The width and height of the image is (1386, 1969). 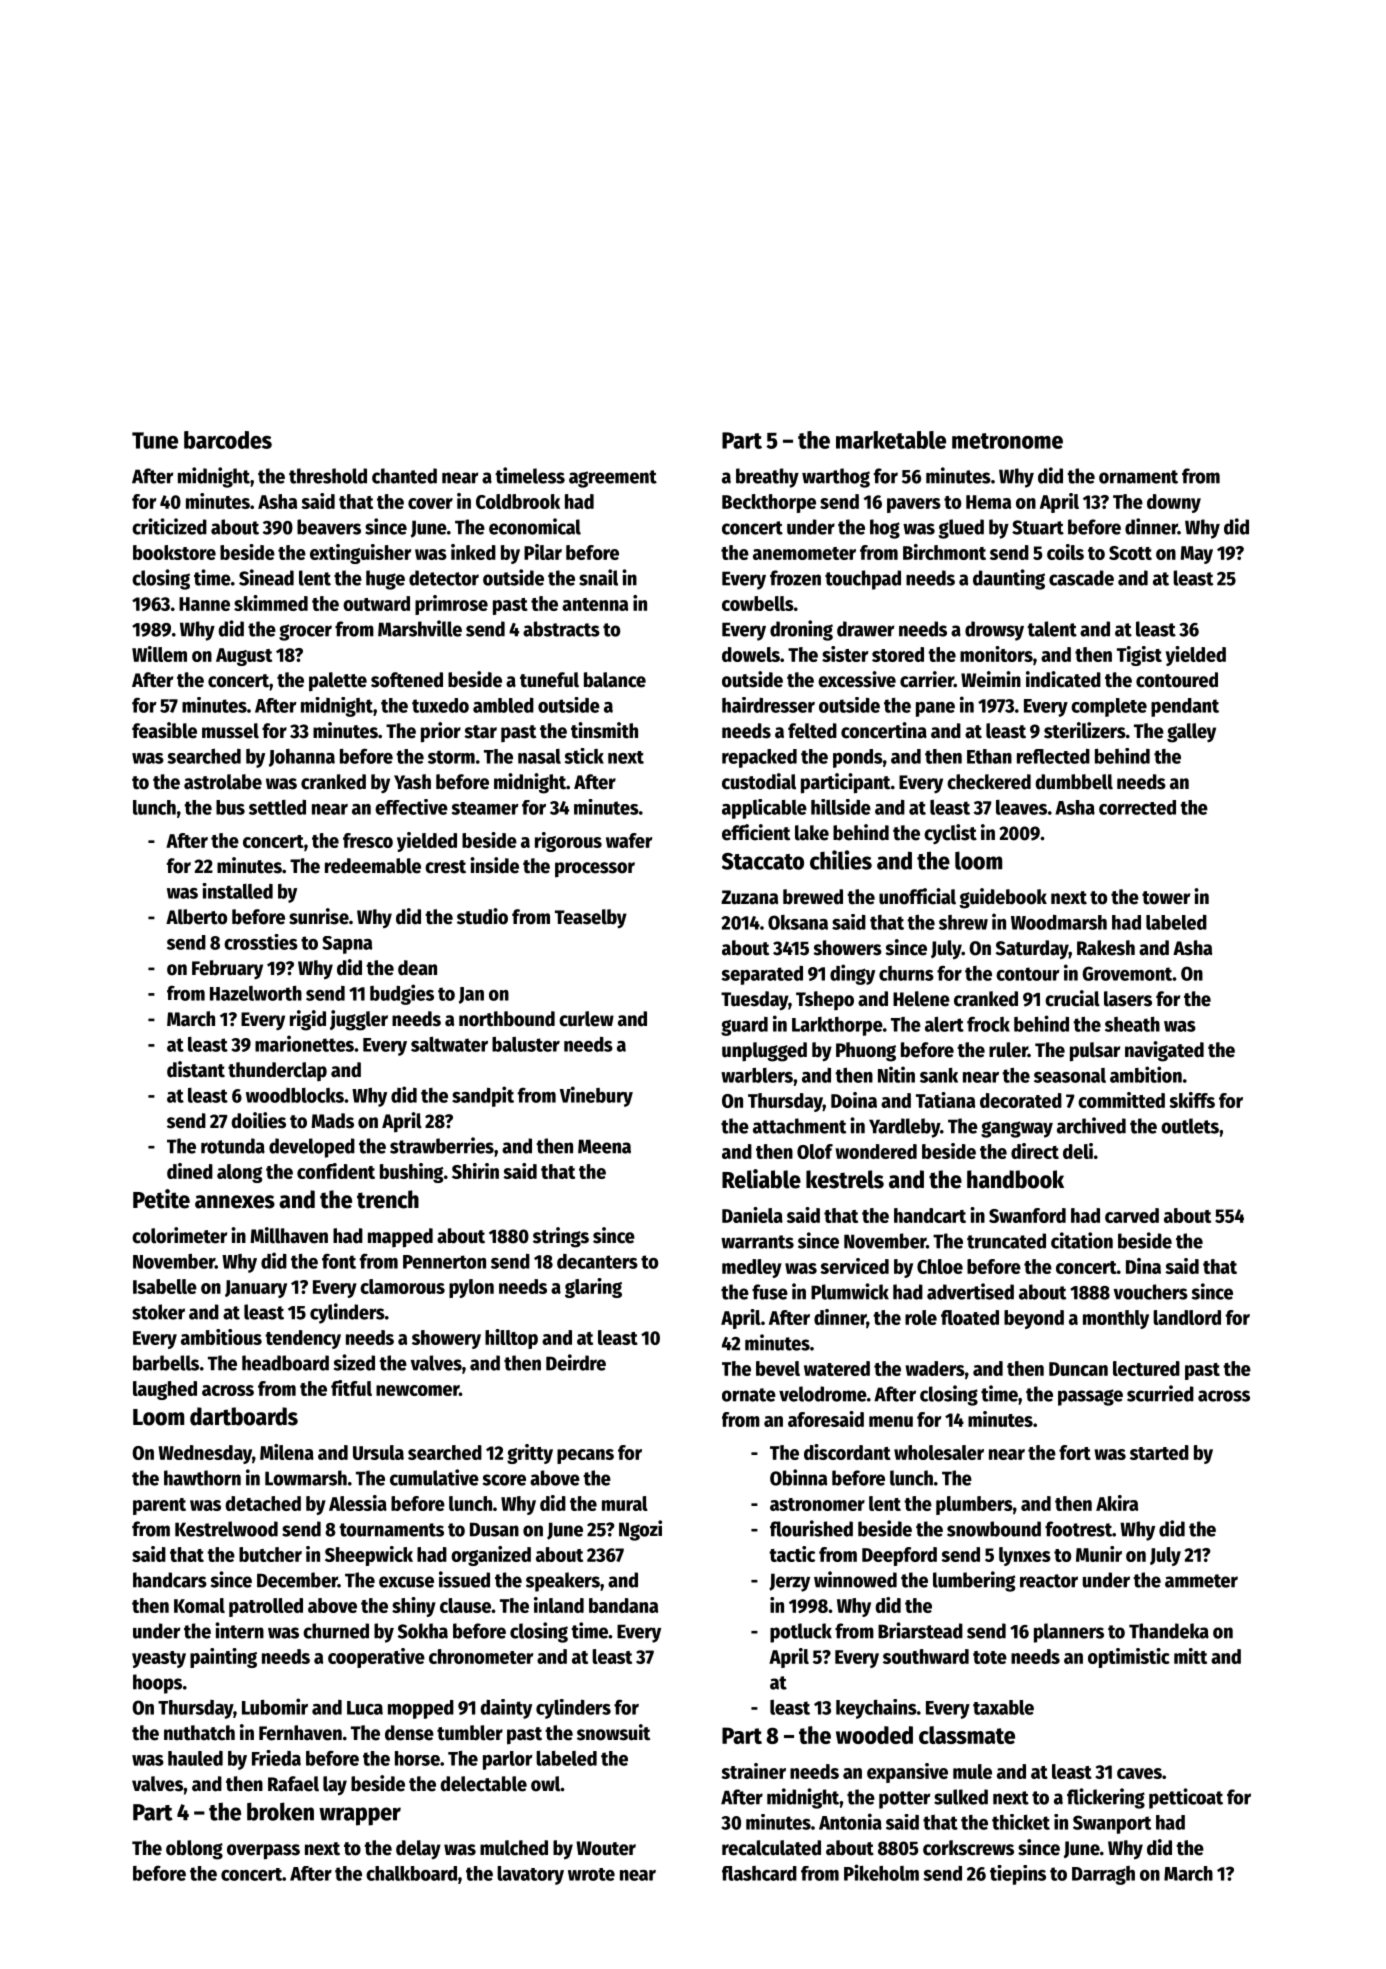 I want to click on trench, so click(x=388, y=1199).
